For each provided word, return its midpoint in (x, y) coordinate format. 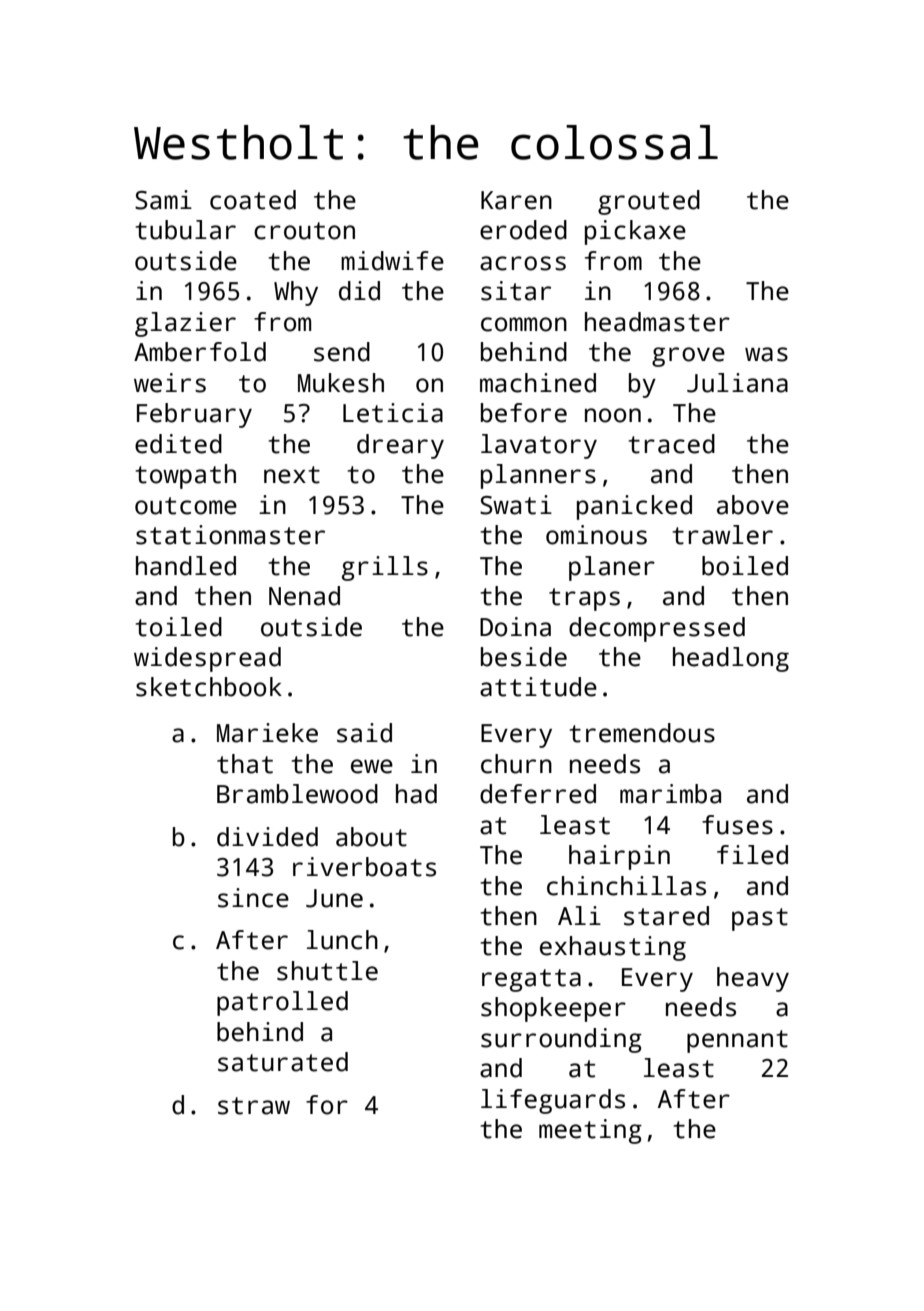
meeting (590, 1131)
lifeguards (553, 1101)
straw (254, 1106)
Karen (516, 200)
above (753, 505)
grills (385, 568)
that (245, 764)
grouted (649, 202)
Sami (163, 200)
